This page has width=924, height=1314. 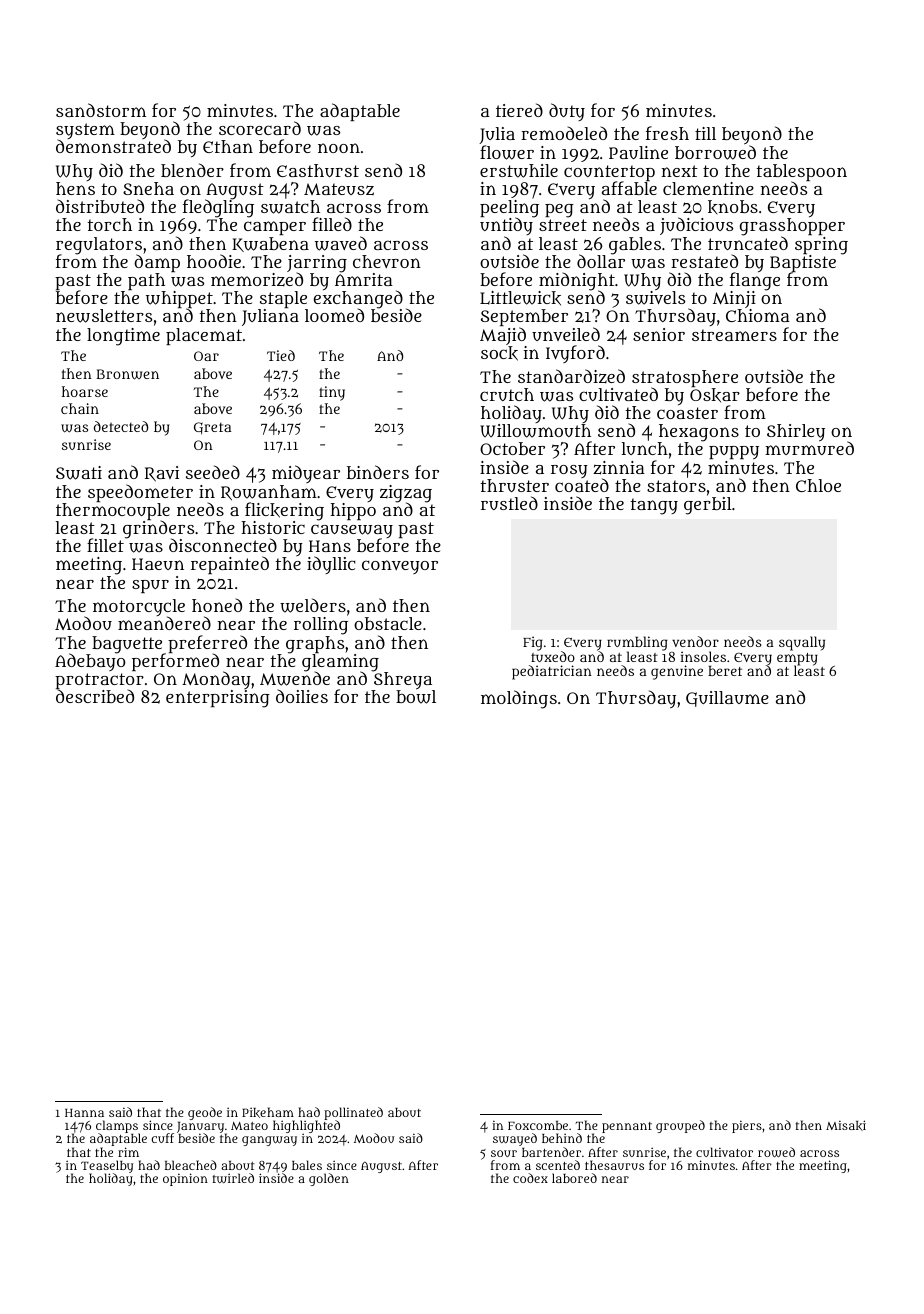 What do you see at coordinates (101, 110) in the page?
I see `sandstorm` at bounding box center [101, 110].
